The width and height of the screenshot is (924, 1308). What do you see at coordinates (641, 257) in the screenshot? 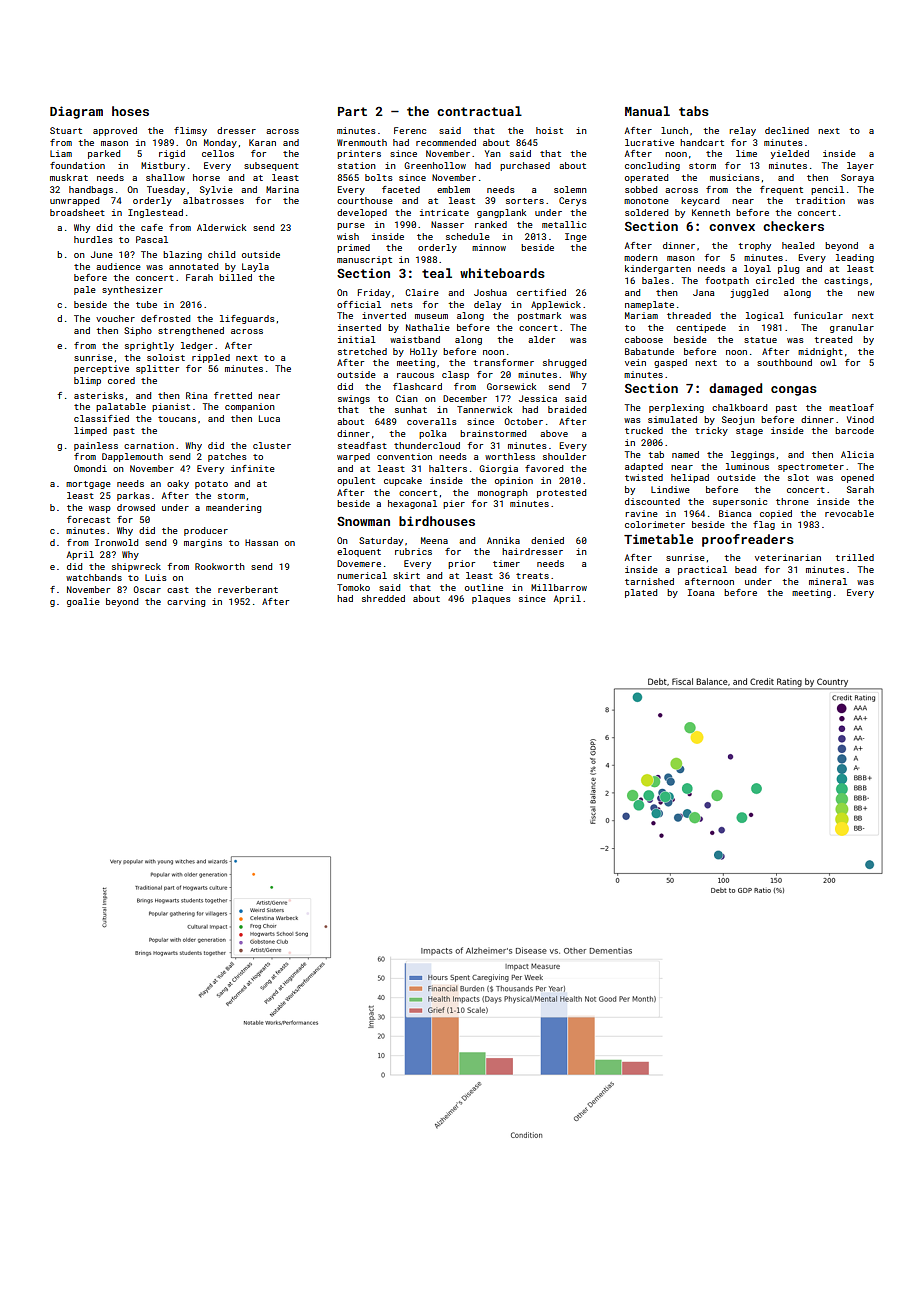
I see `modern` at bounding box center [641, 257].
